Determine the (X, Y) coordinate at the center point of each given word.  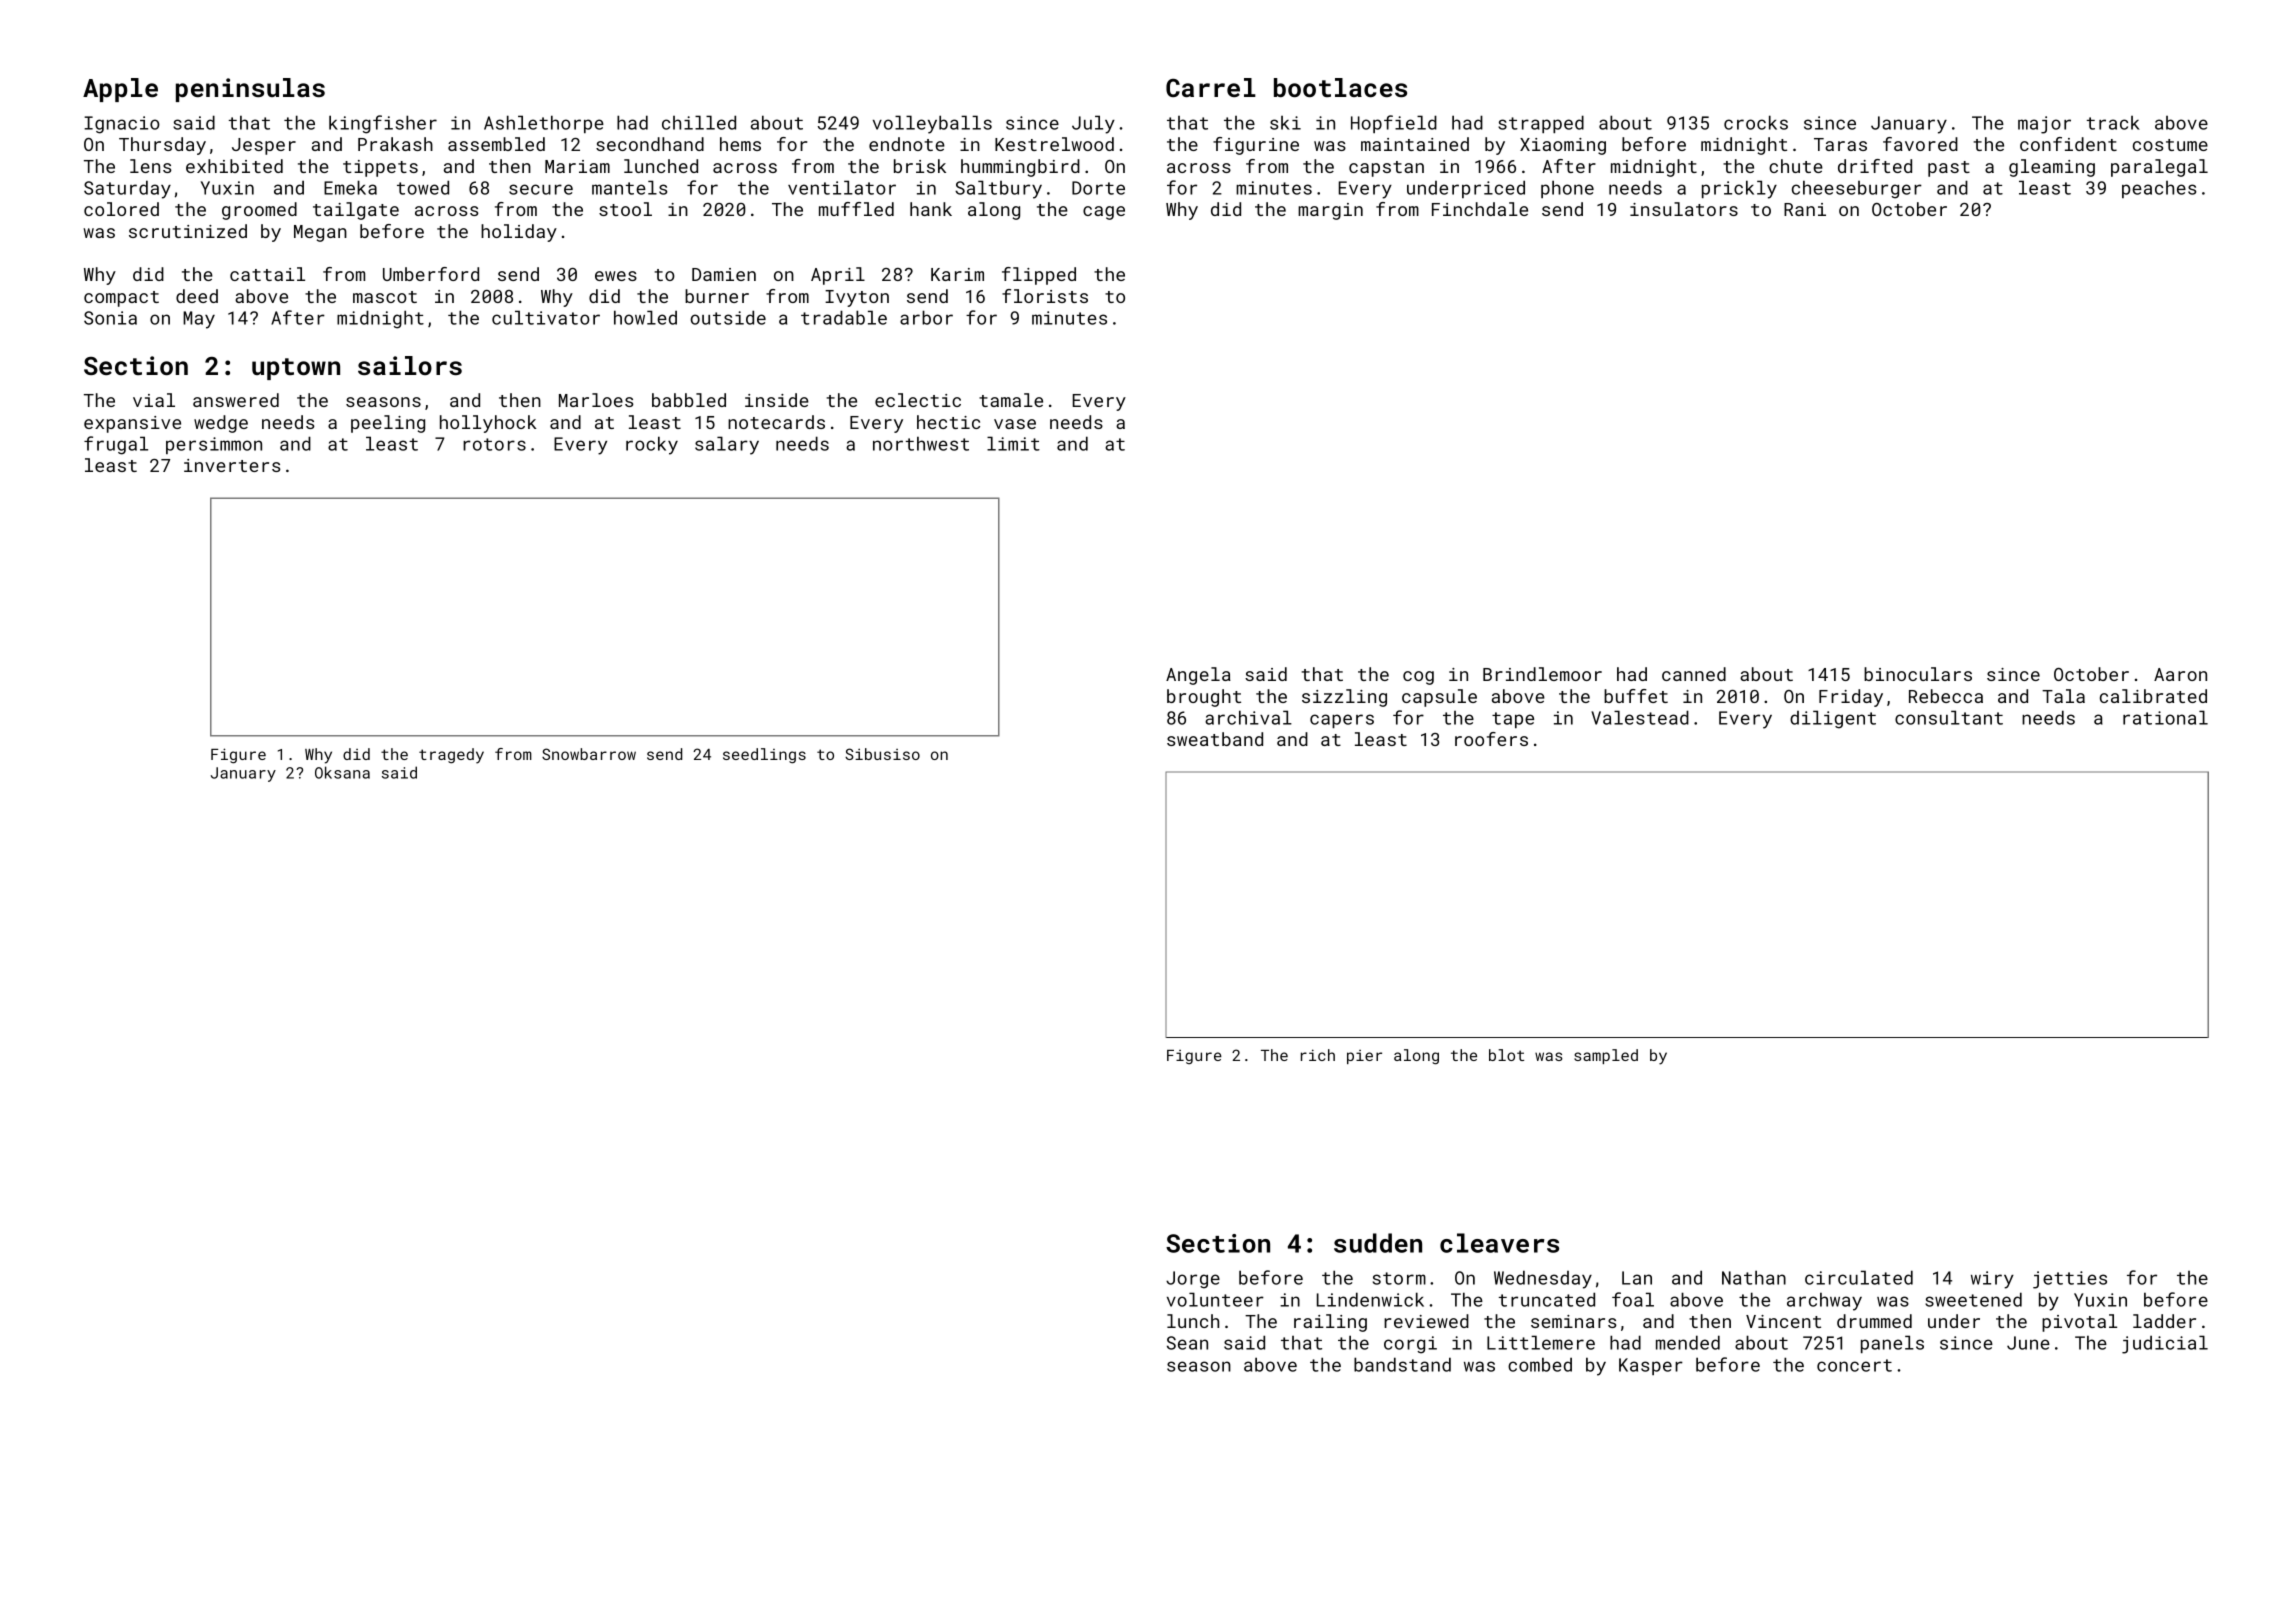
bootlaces (1340, 87)
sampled (1606, 1056)
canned (1694, 674)
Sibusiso (882, 754)
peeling (388, 424)
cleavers (1499, 1243)
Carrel (1211, 87)
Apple (120, 90)
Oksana (342, 772)
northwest (921, 443)
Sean (1187, 1343)
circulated (1859, 1277)
